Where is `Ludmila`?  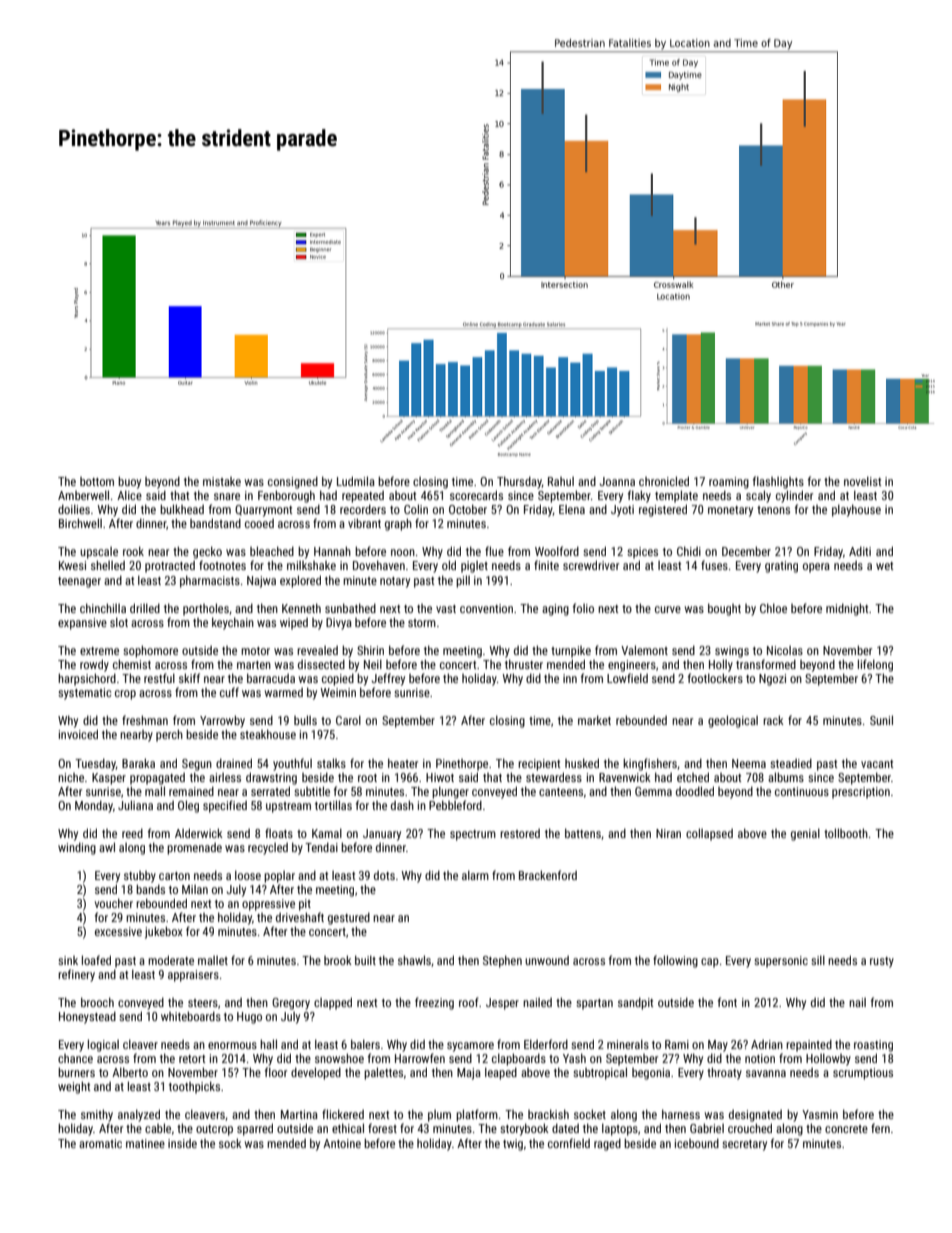
Ludmila is located at coordinates (356, 481).
